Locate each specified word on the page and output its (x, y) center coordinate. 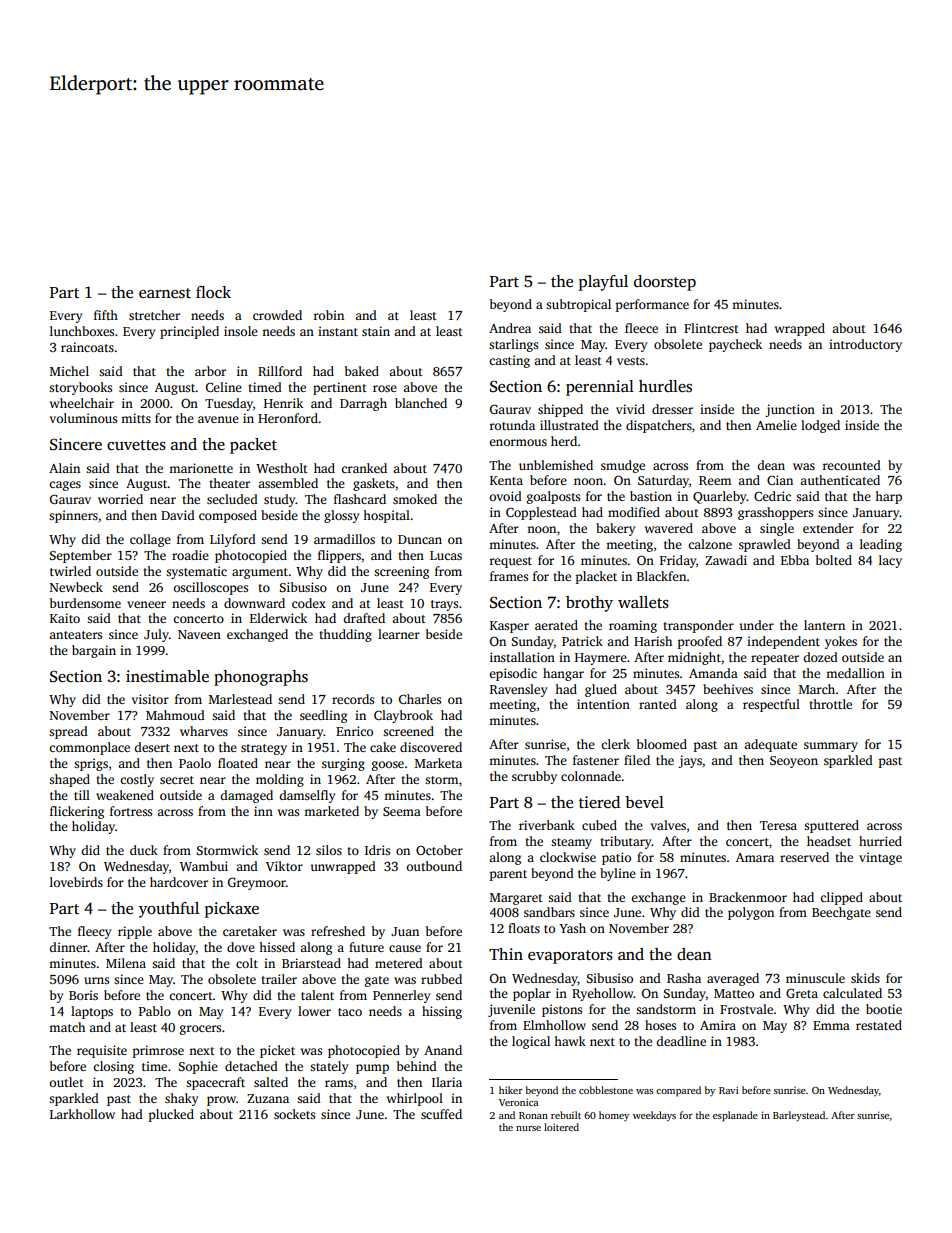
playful (603, 283)
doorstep (665, 283)
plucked (171, 1115)
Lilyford (233, 540)
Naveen (199, 634)
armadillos (344, 539)
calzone (710, 544)
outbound (434, 866)
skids (865, 978)
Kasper (509, 627)
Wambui (204, 866)
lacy (890, 561)
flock (213, 292)
